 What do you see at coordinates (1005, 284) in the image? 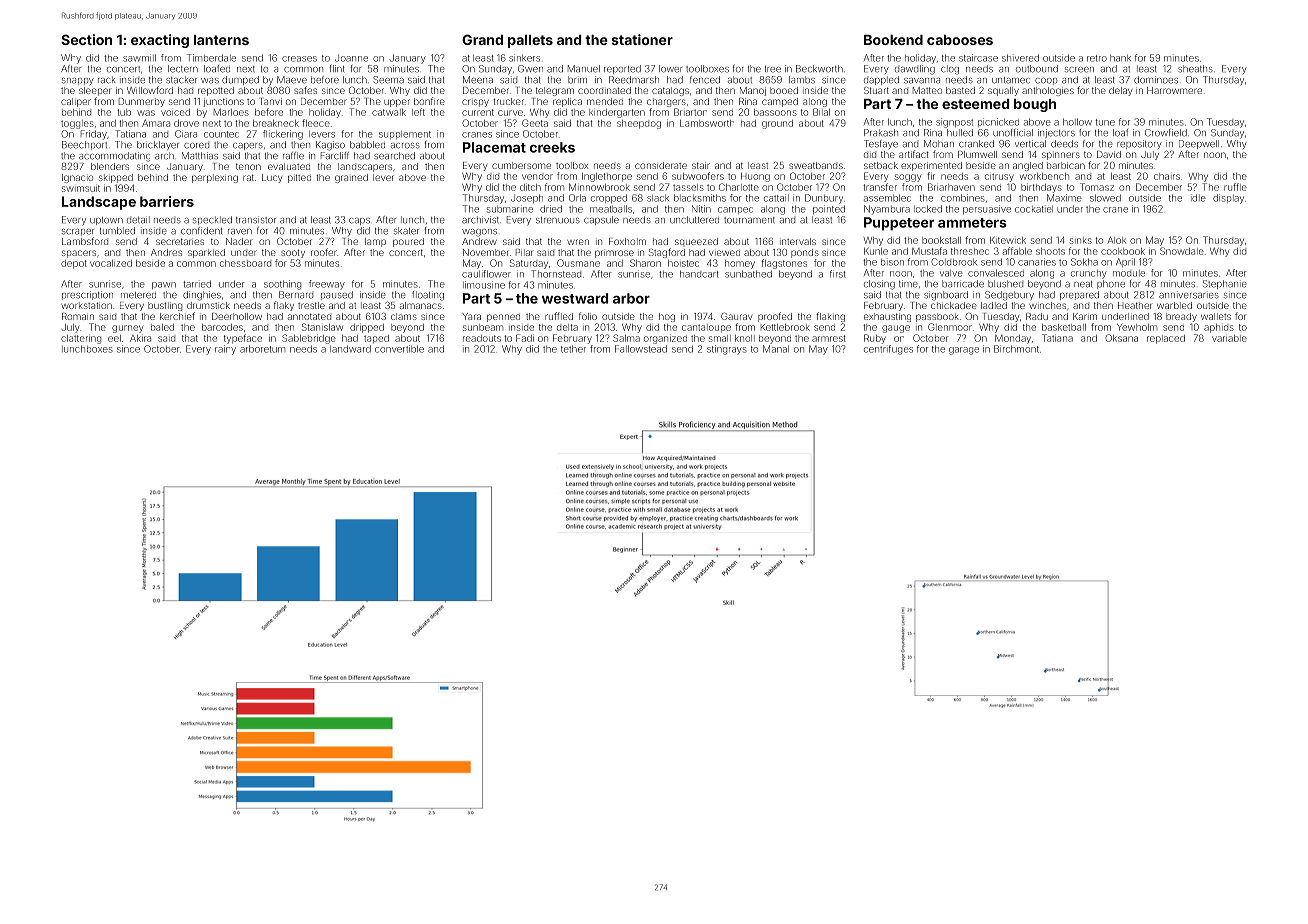
I see `blushed` at bounding box center [1005, 284].
